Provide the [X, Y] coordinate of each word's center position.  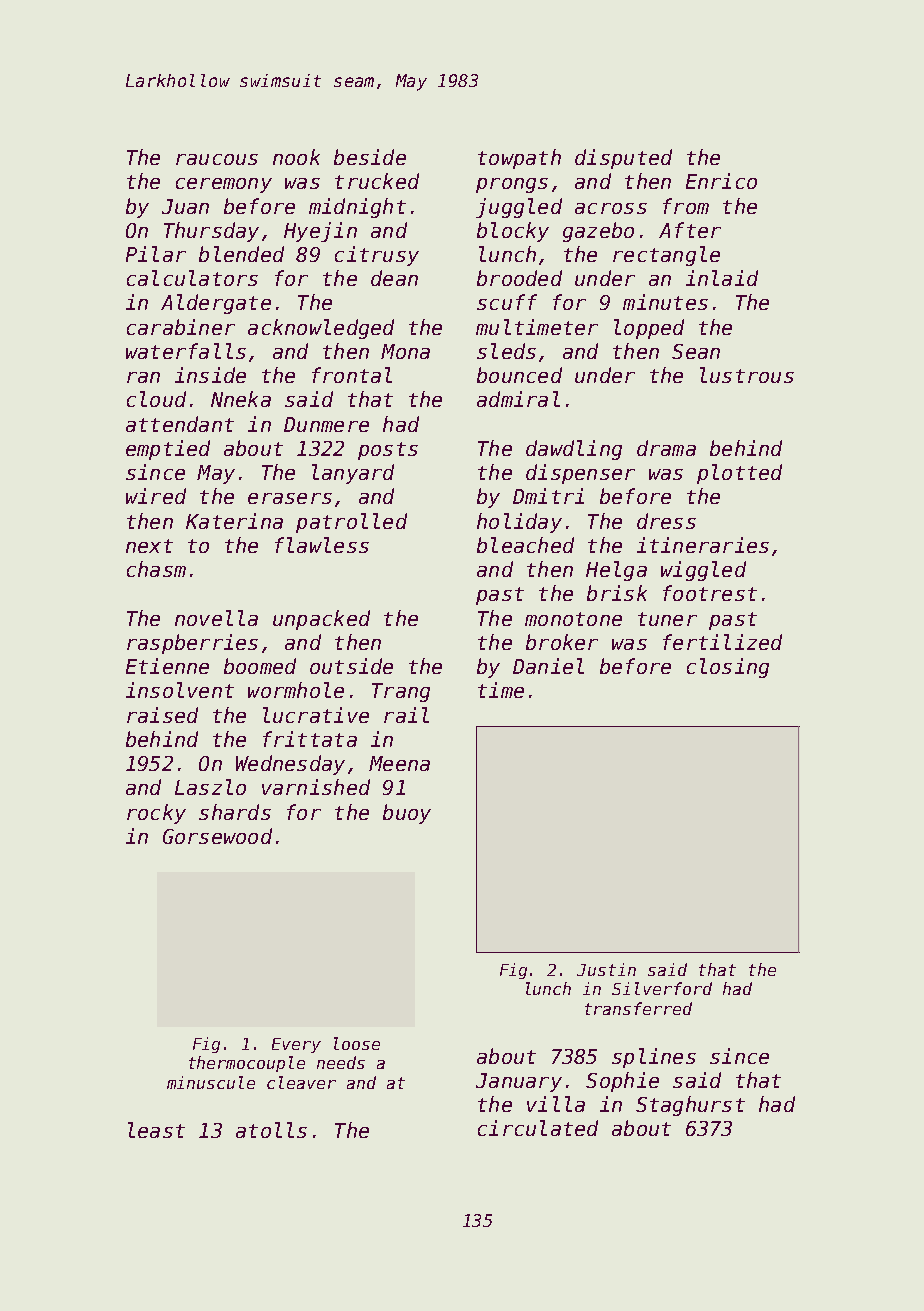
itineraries [703, 545]
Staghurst [690, 1106]
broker [562, 642]
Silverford [662, 988]
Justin [606, 969]
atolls [271, 1130]
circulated [538, 1128]
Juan [185, 206]
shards [235, 812]
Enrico [721, 181]
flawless [322, 545]
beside [370, 157]
